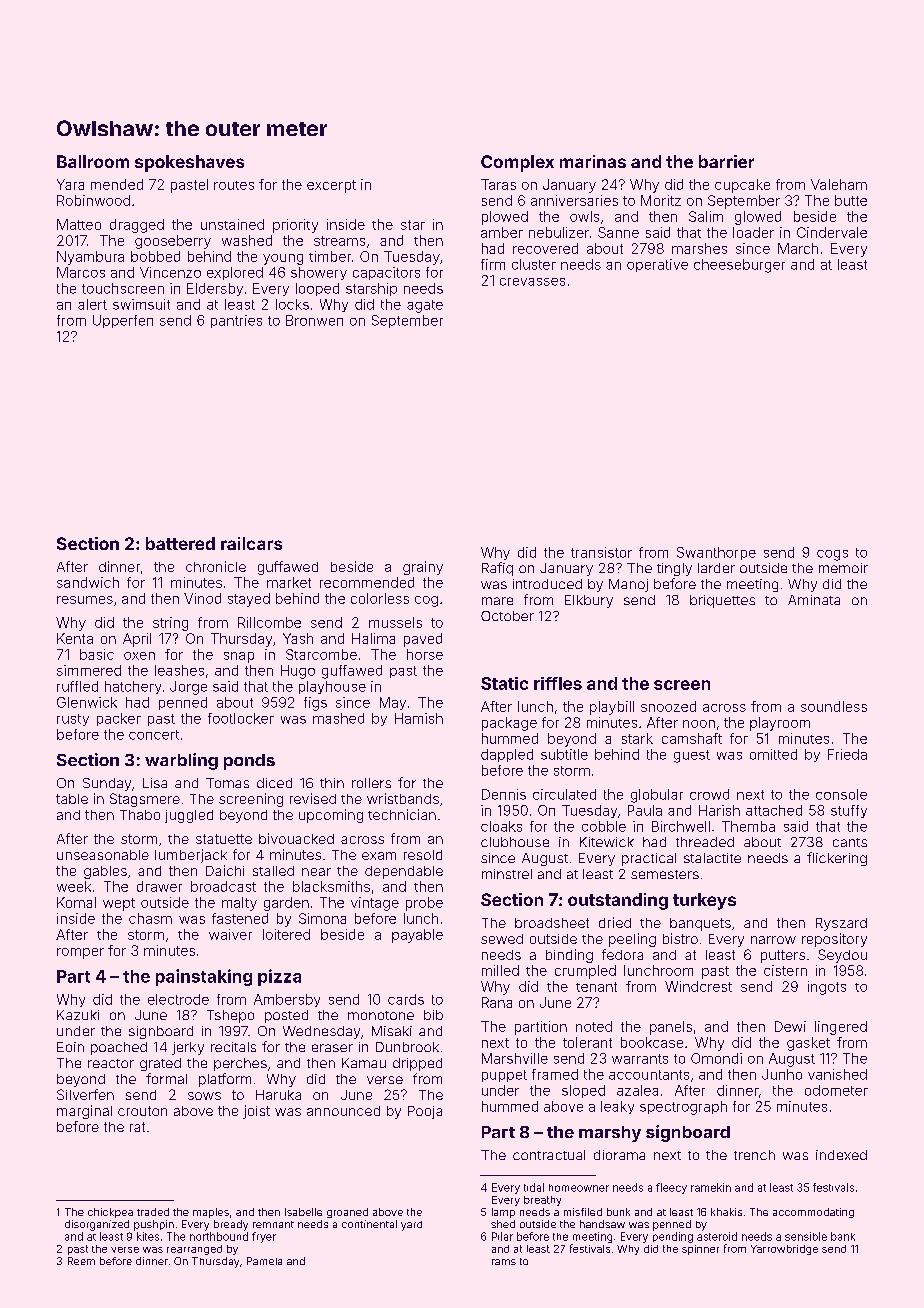  What do you see at coordinates (189, 163) in the page?
I see `spokeshaves` at bounding box center [189, 163].
